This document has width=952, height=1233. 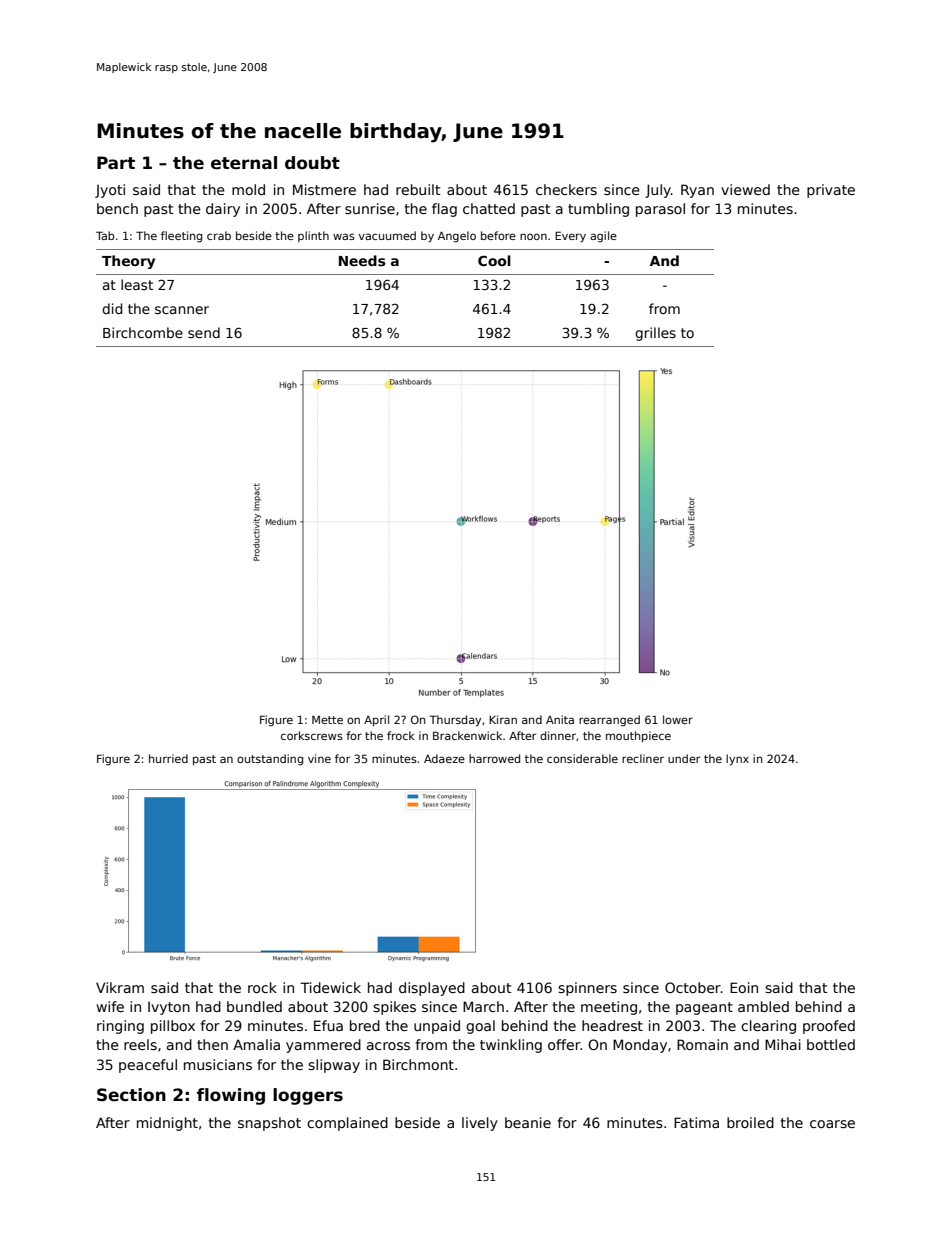 What do you see at coordinates (128, 262) in the document?
I see `Theory` at bounding box center [128, 262].
